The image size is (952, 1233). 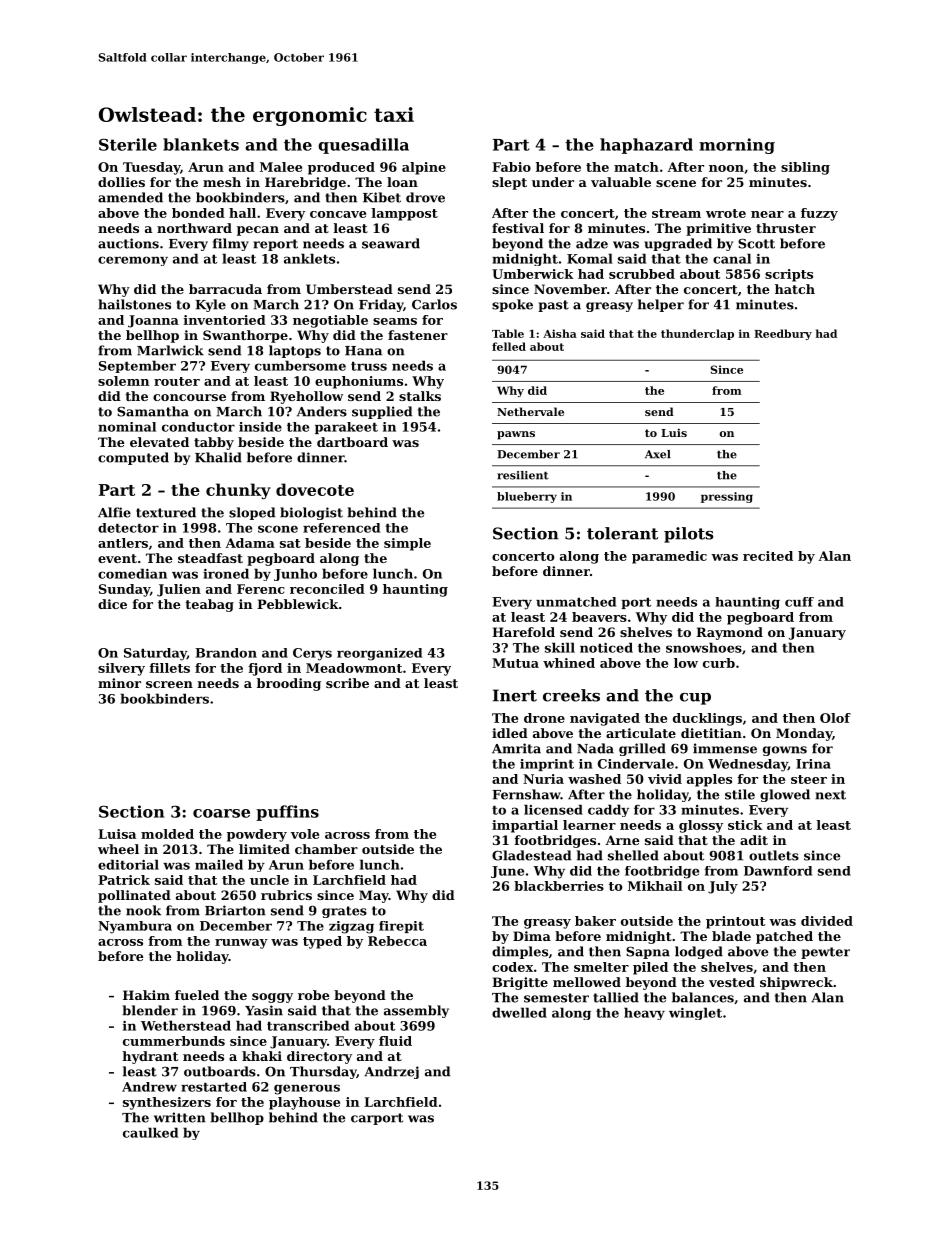 What do you see at coordinates (799, 602) in the image?
I see `cuff` at bounding box center [799, 602].
